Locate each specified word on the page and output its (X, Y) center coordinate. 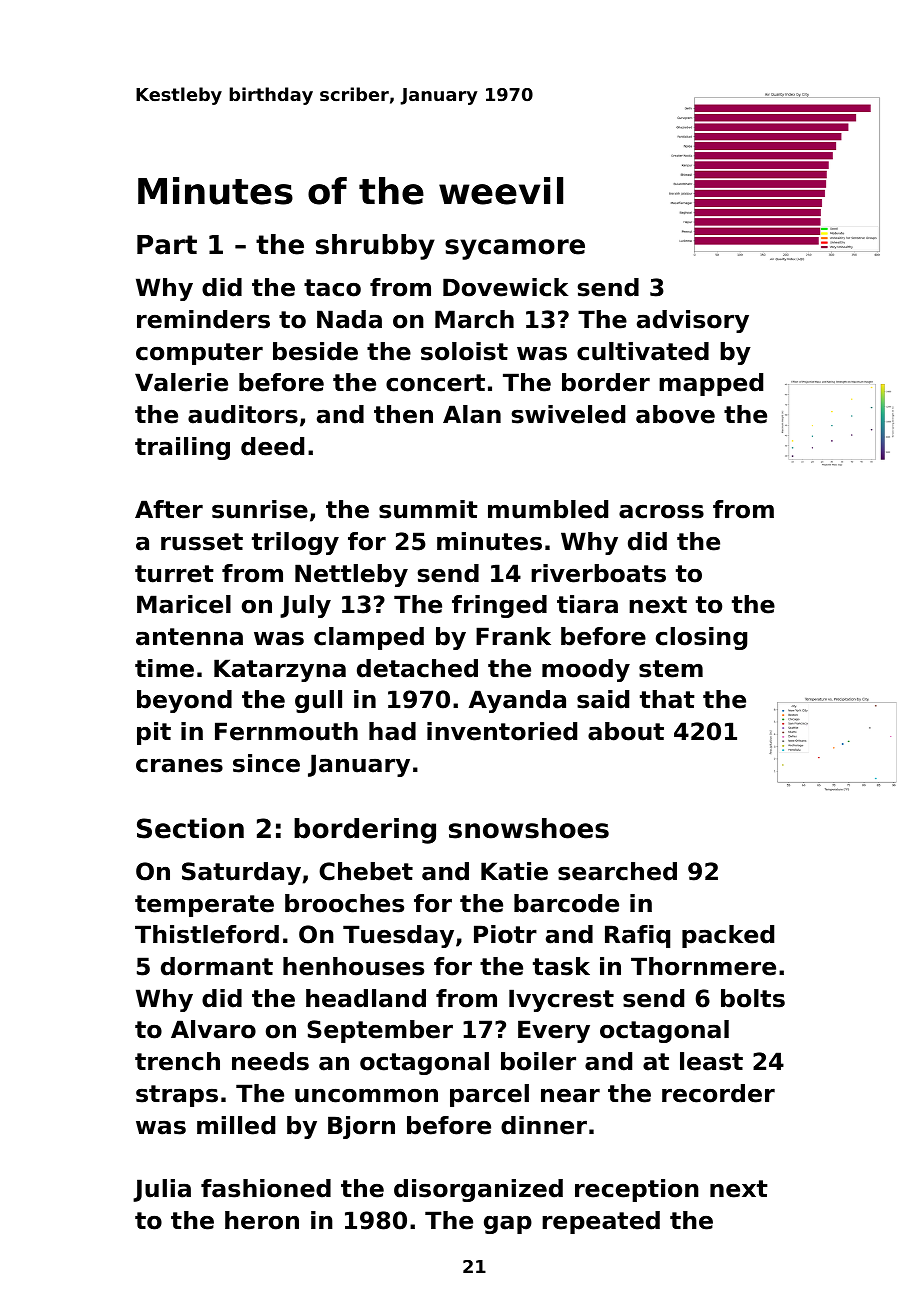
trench (177, 1061)
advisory (693, 321)
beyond (184, 701)
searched (617, 871)
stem (671, 669)
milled (236, 1125)
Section (190, 828)
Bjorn (361, 1127)
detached (417, 668)
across (661, 512)
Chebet (366, 871)
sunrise (260, 509)
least (711, 1061)
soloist (464, 351)
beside (315, 351)
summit (428, 509)
